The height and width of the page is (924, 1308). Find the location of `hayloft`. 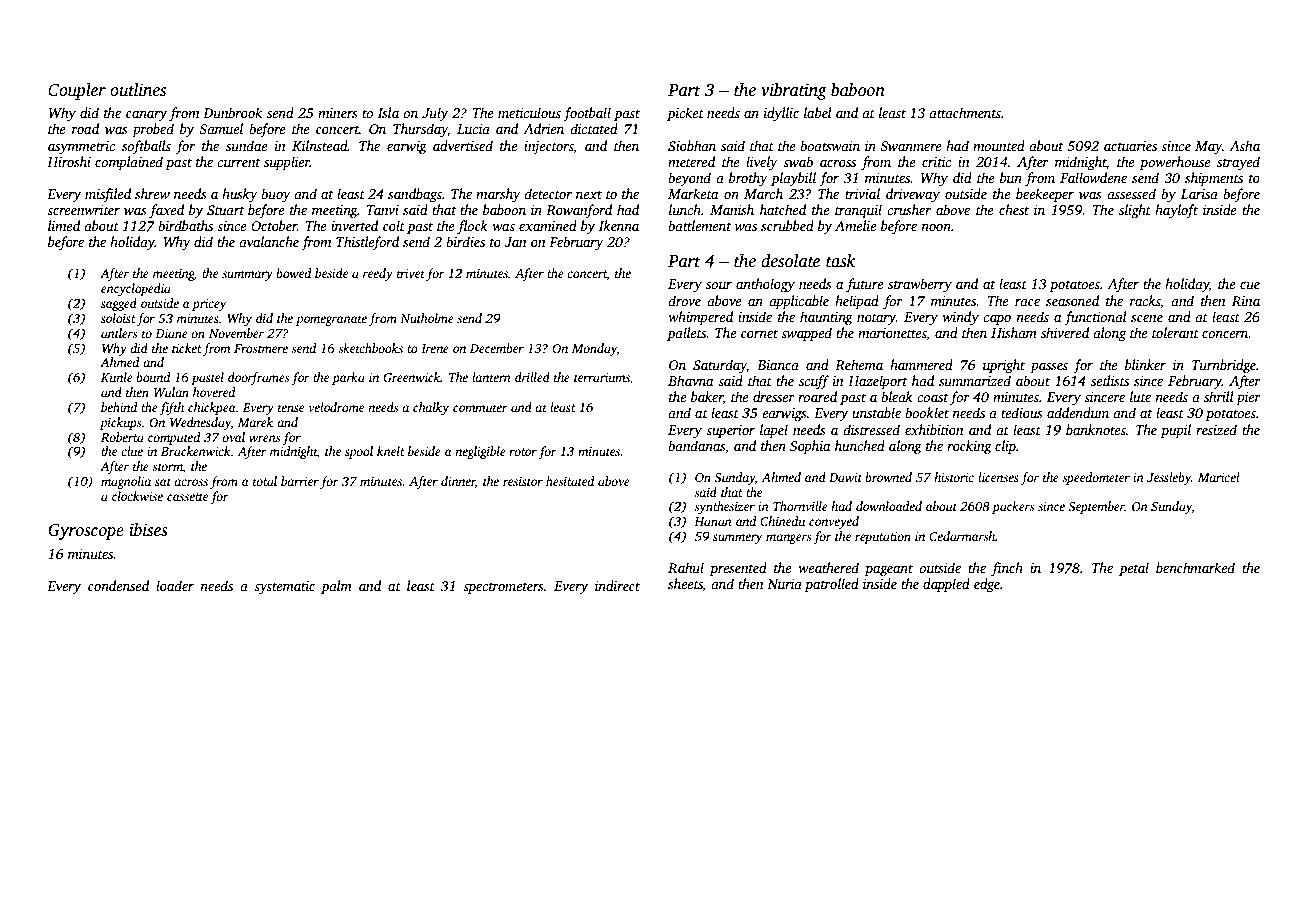

hayloft is located at coordinates (1176, 211).
